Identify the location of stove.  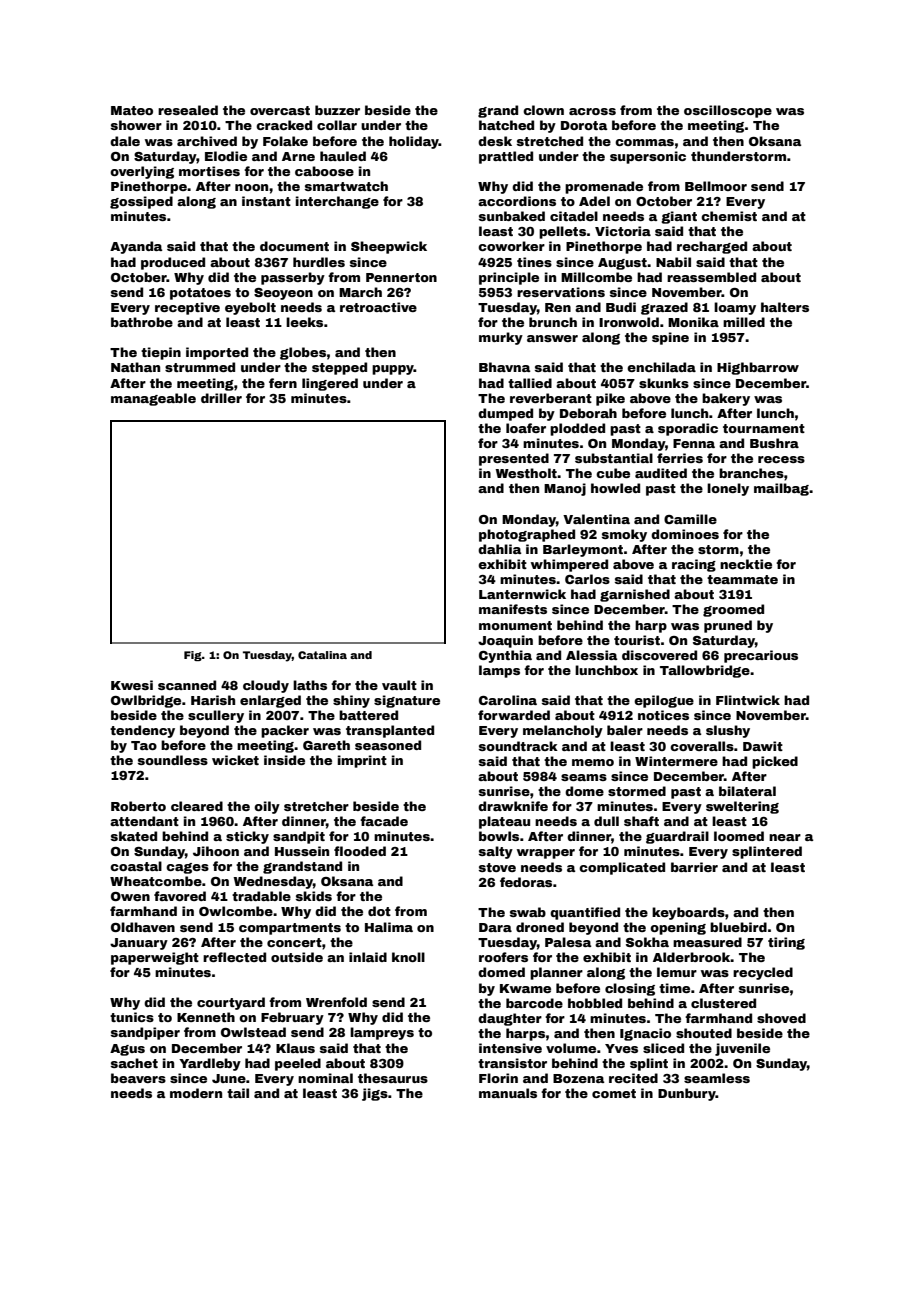
(497, 867).
